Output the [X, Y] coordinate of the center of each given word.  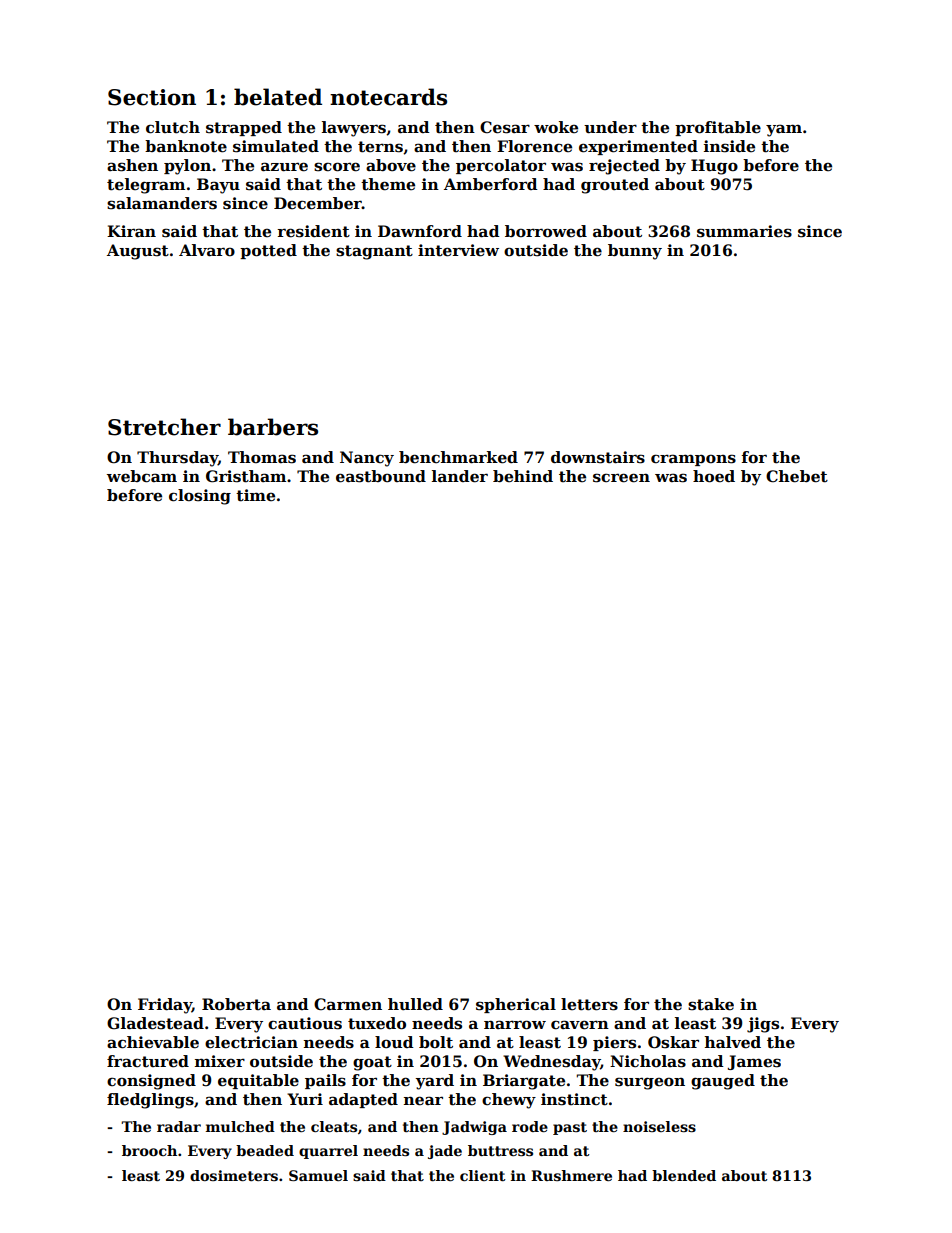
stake [711, 1004]
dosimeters [234, 1175]
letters [589, 1004]
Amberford [491, 184]
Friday [165, 1006]
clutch [173, 127]
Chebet [797, 476]
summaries [744, 231]
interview [458, 250]
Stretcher [164, 427]
